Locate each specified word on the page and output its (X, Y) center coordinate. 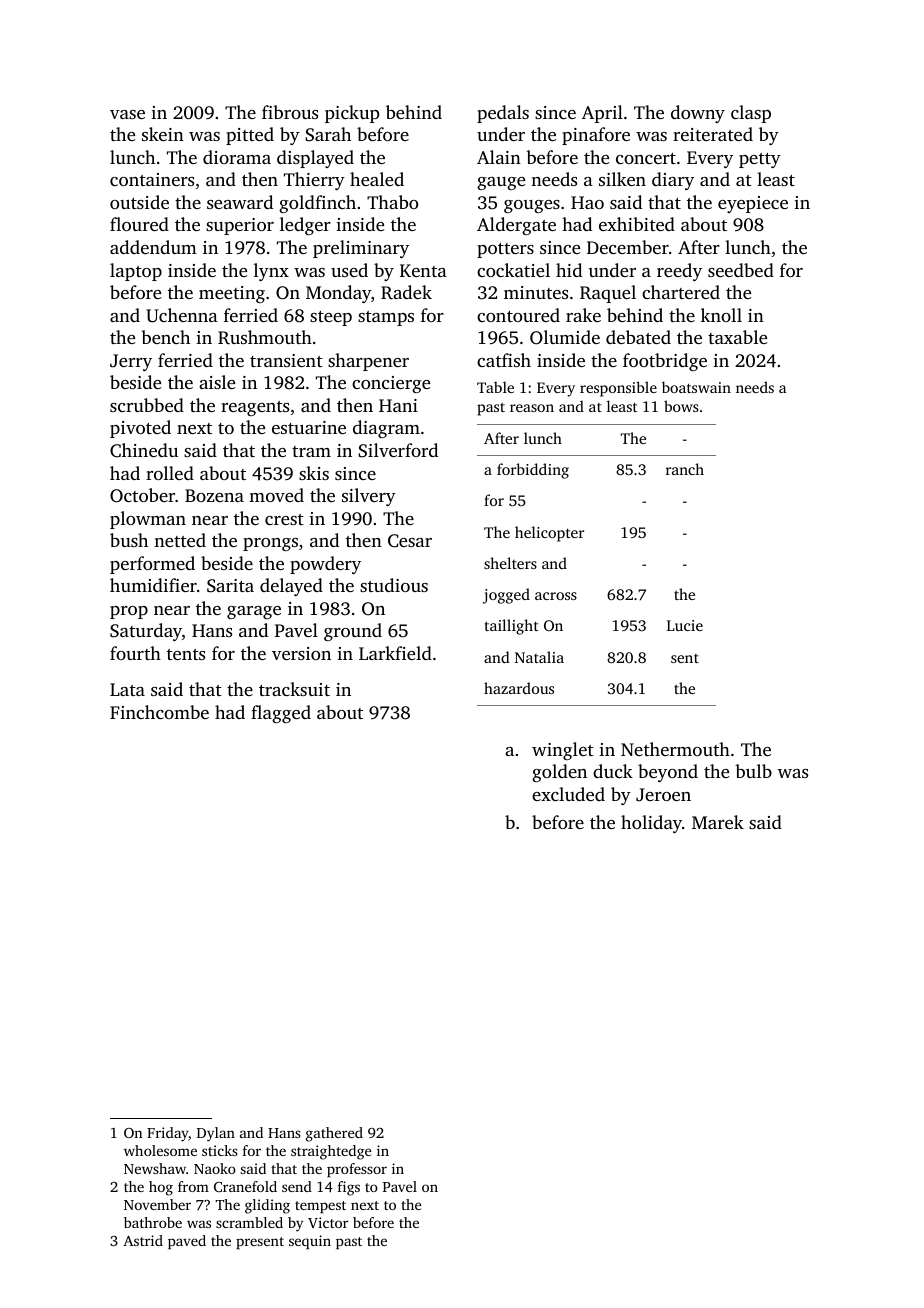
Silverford (398, 450)
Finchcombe (159, 712)
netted (180, 540)
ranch (685, 469)
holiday (651, 824)
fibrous (290, 112)
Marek (718, 822)
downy (698, 114)
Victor (328, 1222)
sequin (310, 1242)
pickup (352, 114)
